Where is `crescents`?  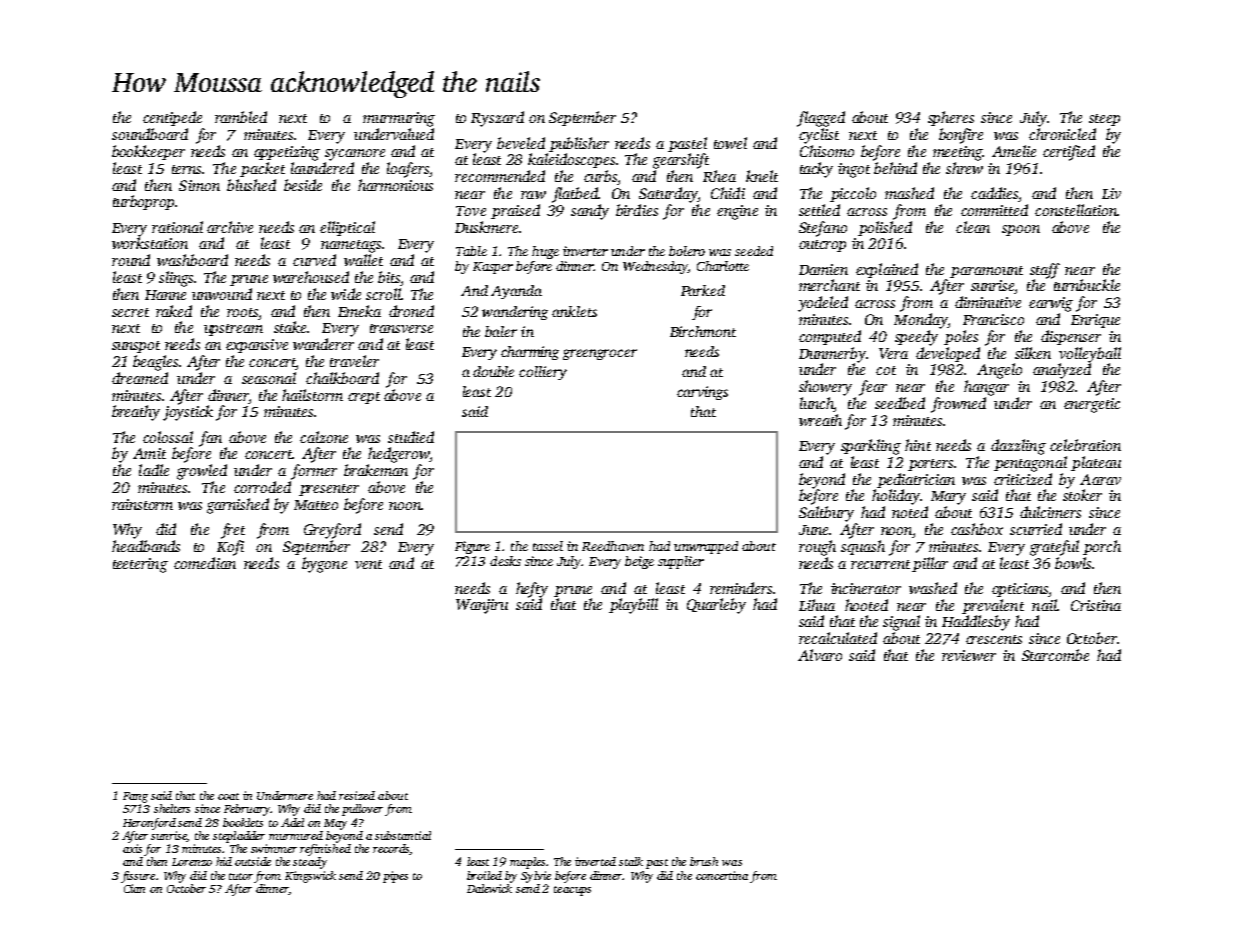 crescents is located at coordinates (994, 639).
